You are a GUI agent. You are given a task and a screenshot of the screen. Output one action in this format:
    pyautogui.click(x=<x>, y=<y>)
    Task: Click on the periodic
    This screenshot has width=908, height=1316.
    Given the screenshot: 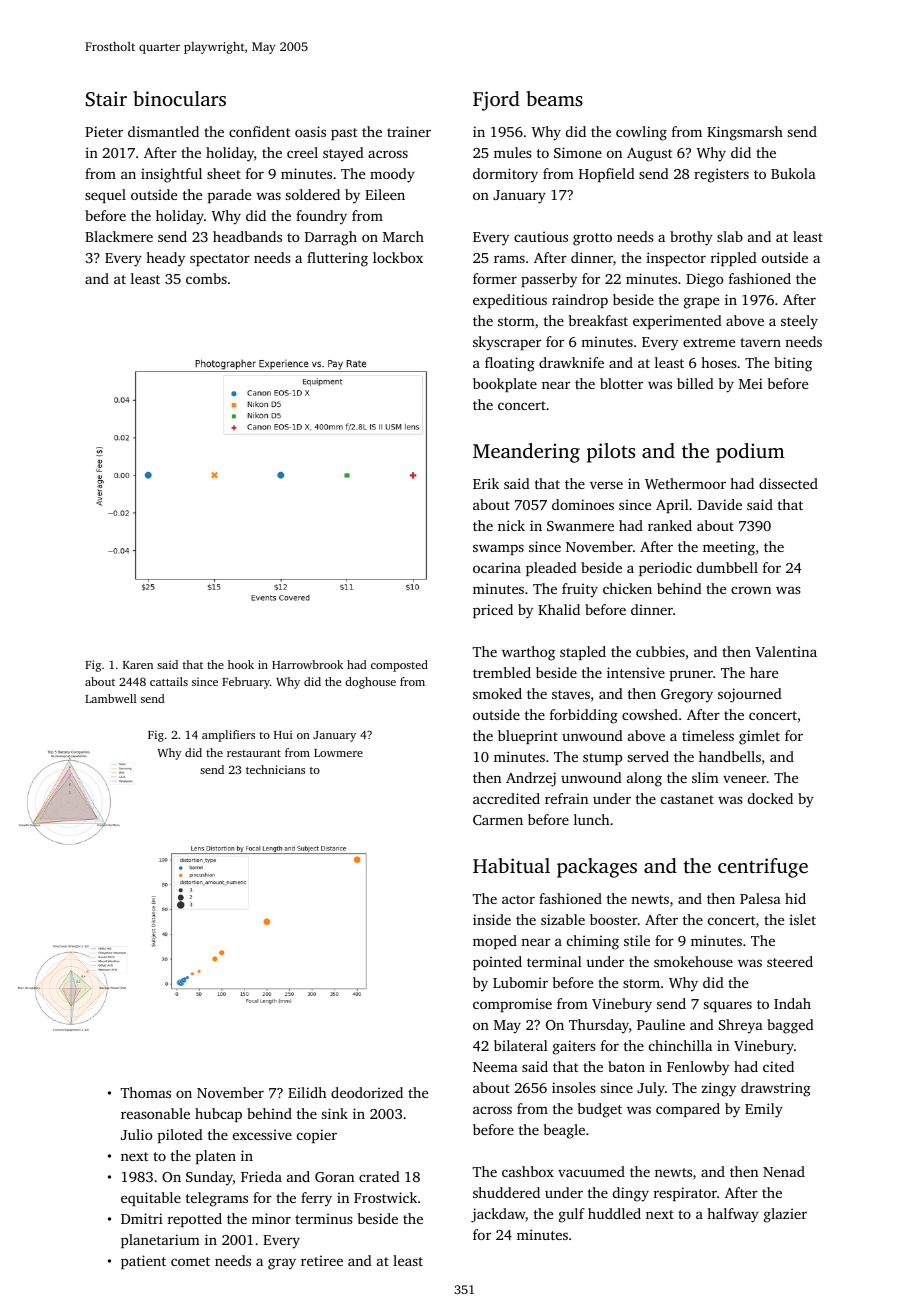 What is the action you would take?
    pyautogui.click(x=665, y=569)
